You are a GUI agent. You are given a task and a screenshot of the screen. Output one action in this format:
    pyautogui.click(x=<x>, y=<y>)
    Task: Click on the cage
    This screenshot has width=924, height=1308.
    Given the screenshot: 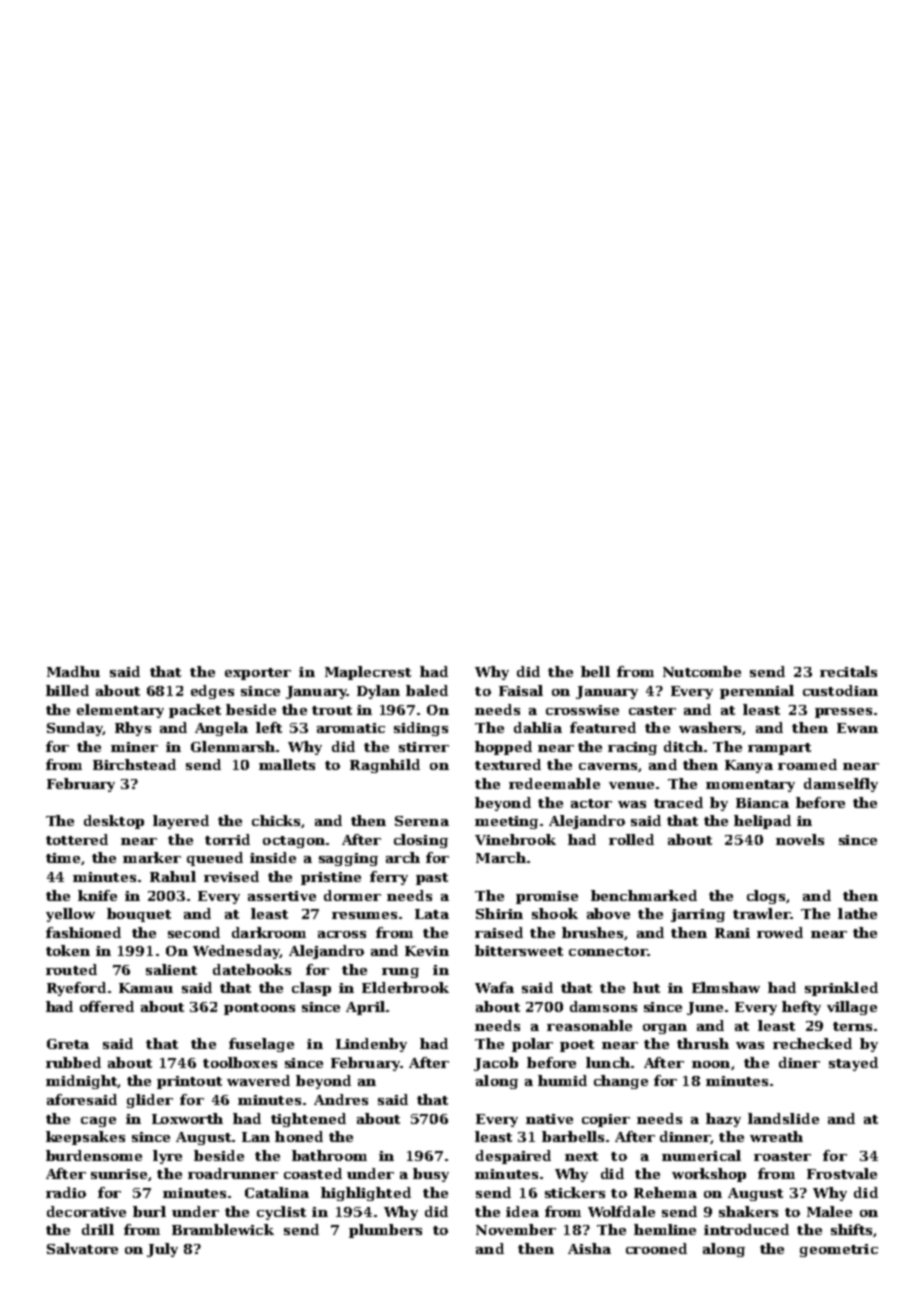 What is the action you would take?
    pyautogui.click(x=98, y=1122)
